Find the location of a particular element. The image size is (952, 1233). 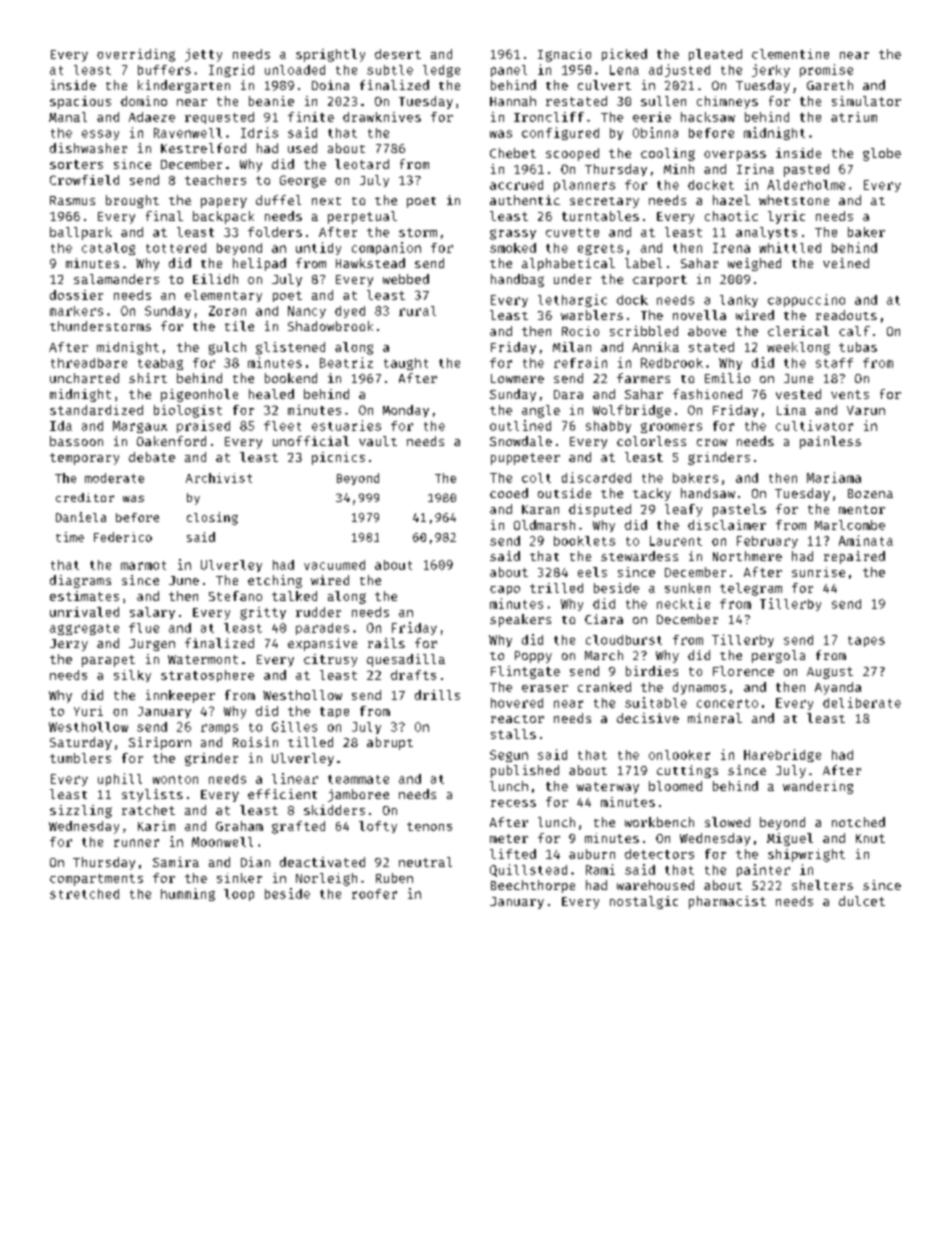

drawknives is located at coordinates (382, 117).
